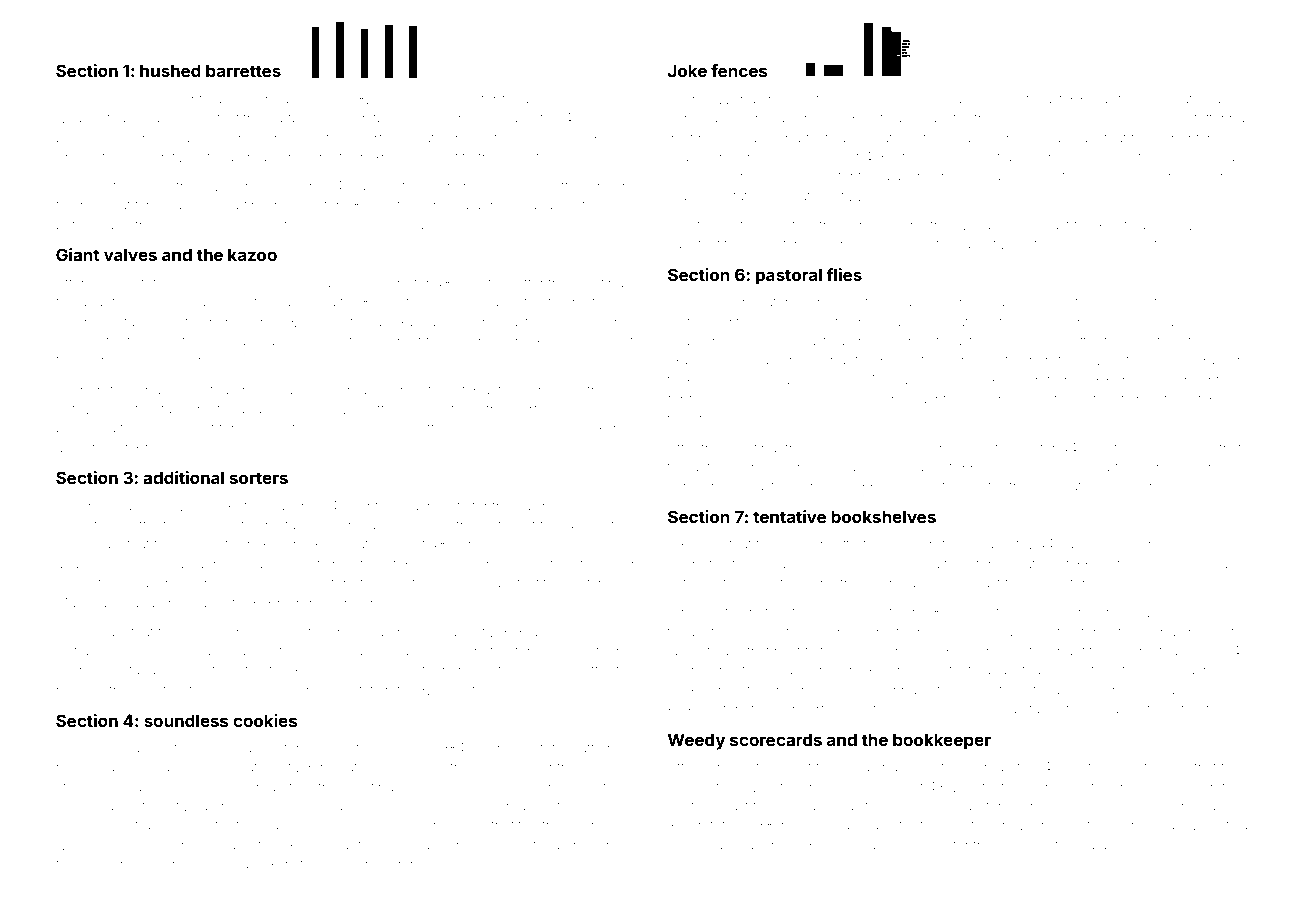 Image resolution: width=1308 pixels, height=924 pixels. Describe the element at coordinates (549, 100) in the document. I see `piccolo` at that location.
